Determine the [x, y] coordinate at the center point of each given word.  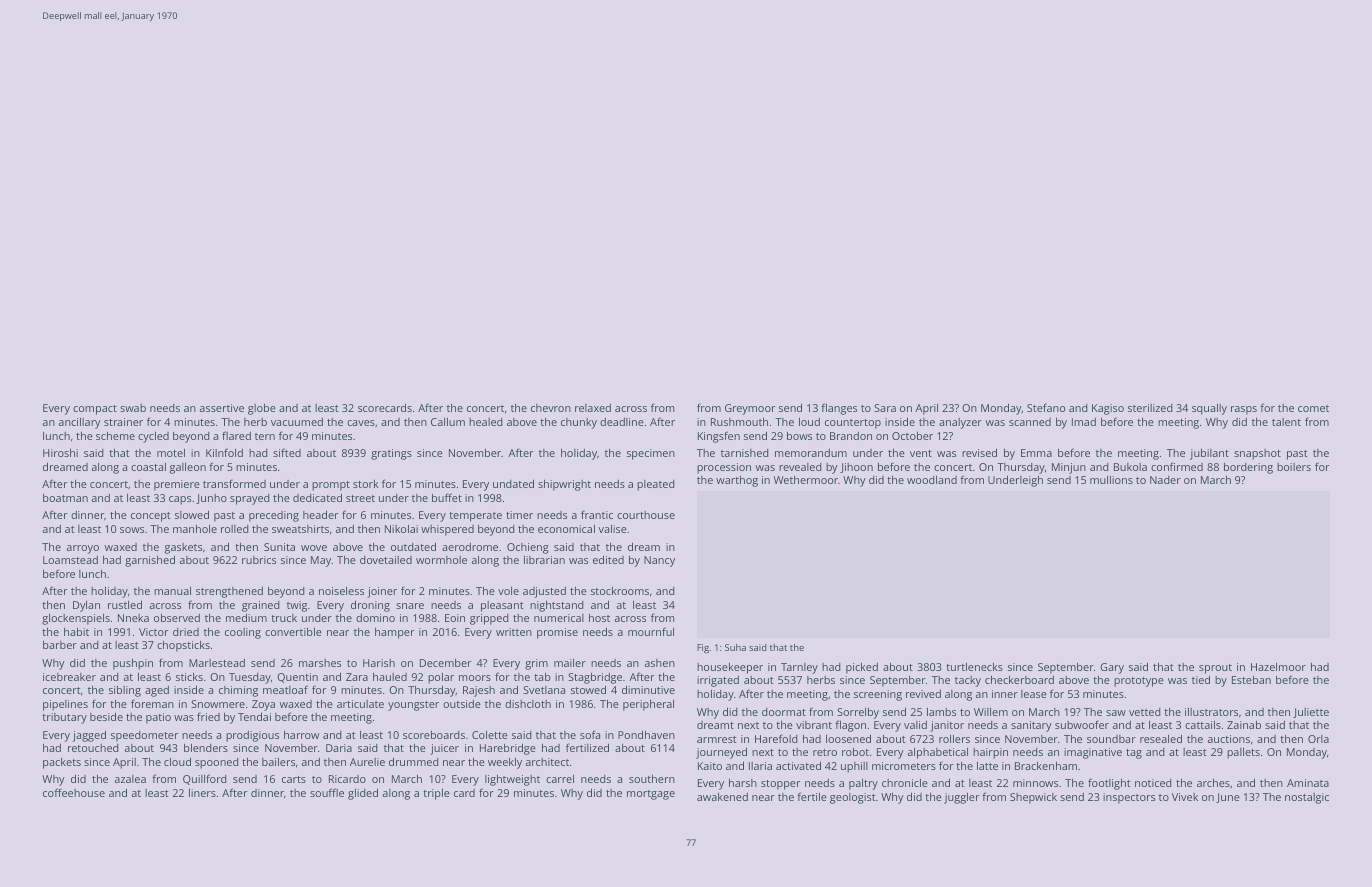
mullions [1111, 480]
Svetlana [544, 690]
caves [361, 423]
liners [202, 793]
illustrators [1211, 712]
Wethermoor [806, 480]
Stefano [1046, 407]
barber [60, 645]
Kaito [710, 766]
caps [180, 500]
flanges [839, 409]
